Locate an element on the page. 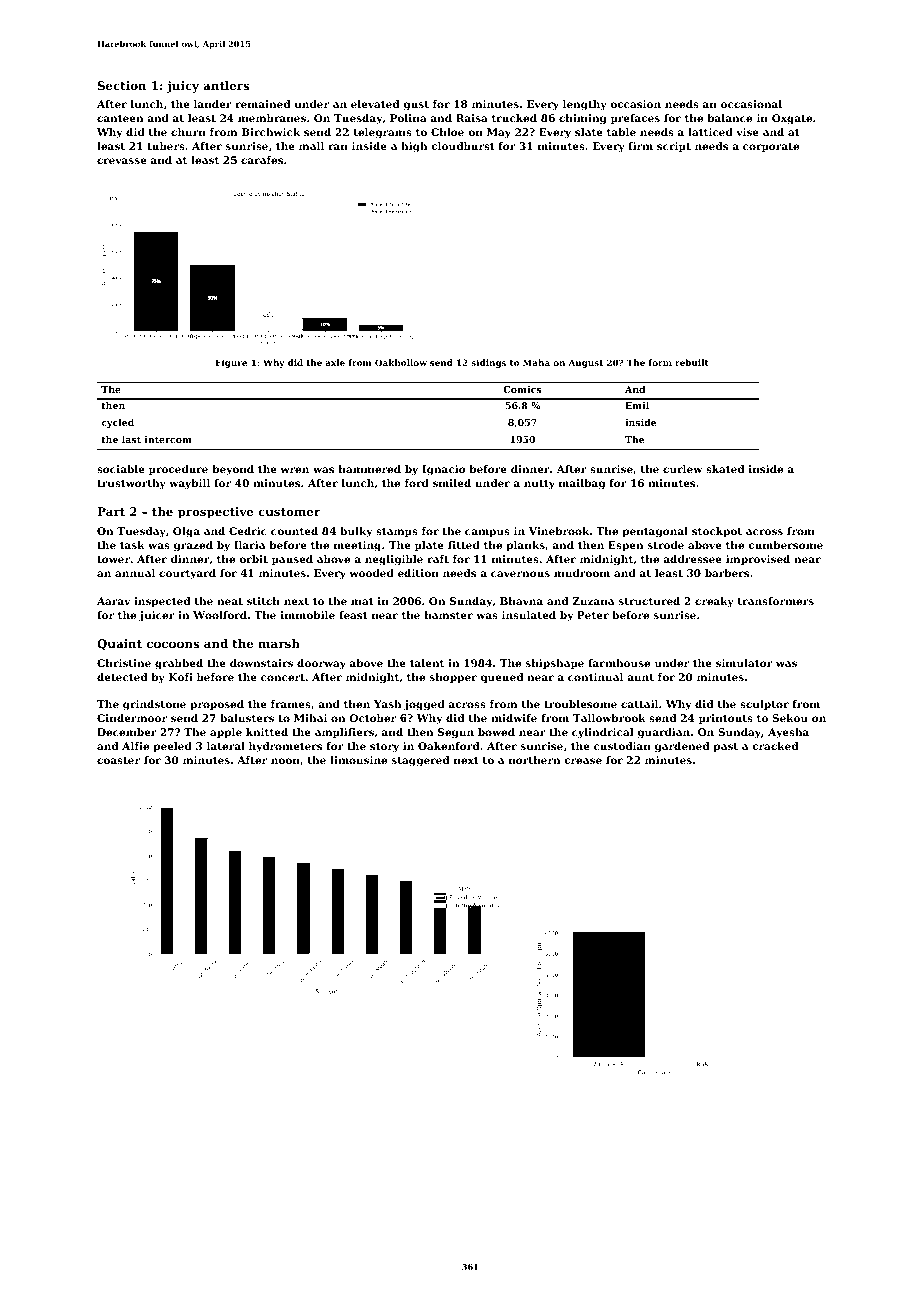 The height and width of the image is (1308, 924). queued is located at coordinates (501, 678).
